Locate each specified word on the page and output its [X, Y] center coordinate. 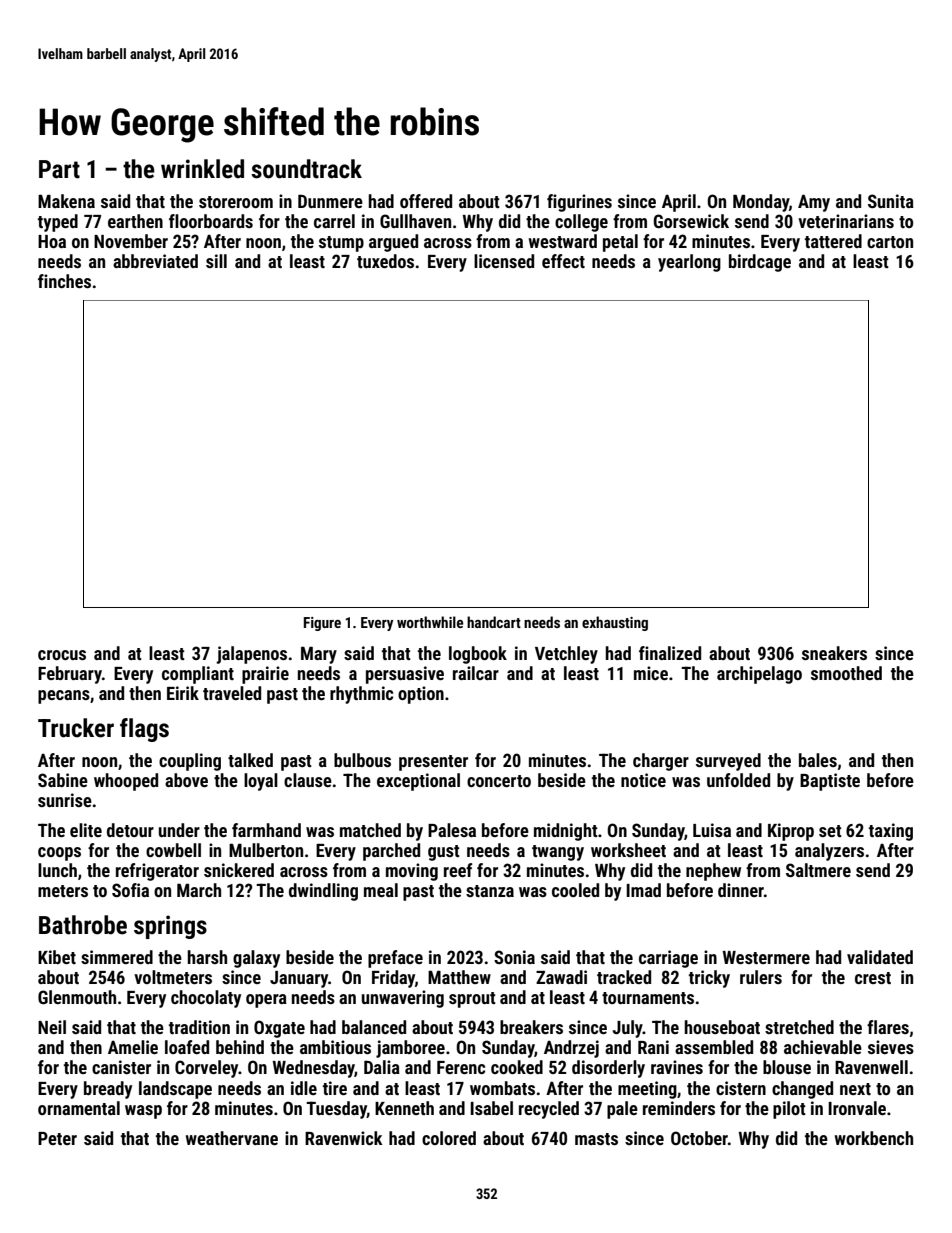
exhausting [615, 623]
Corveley [207, 1069]
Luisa [712, 830]
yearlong [689, 263]
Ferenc [461, 1067]
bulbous [362, 760]
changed [802, 1090]
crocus [62, 655]
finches [64, 281]
